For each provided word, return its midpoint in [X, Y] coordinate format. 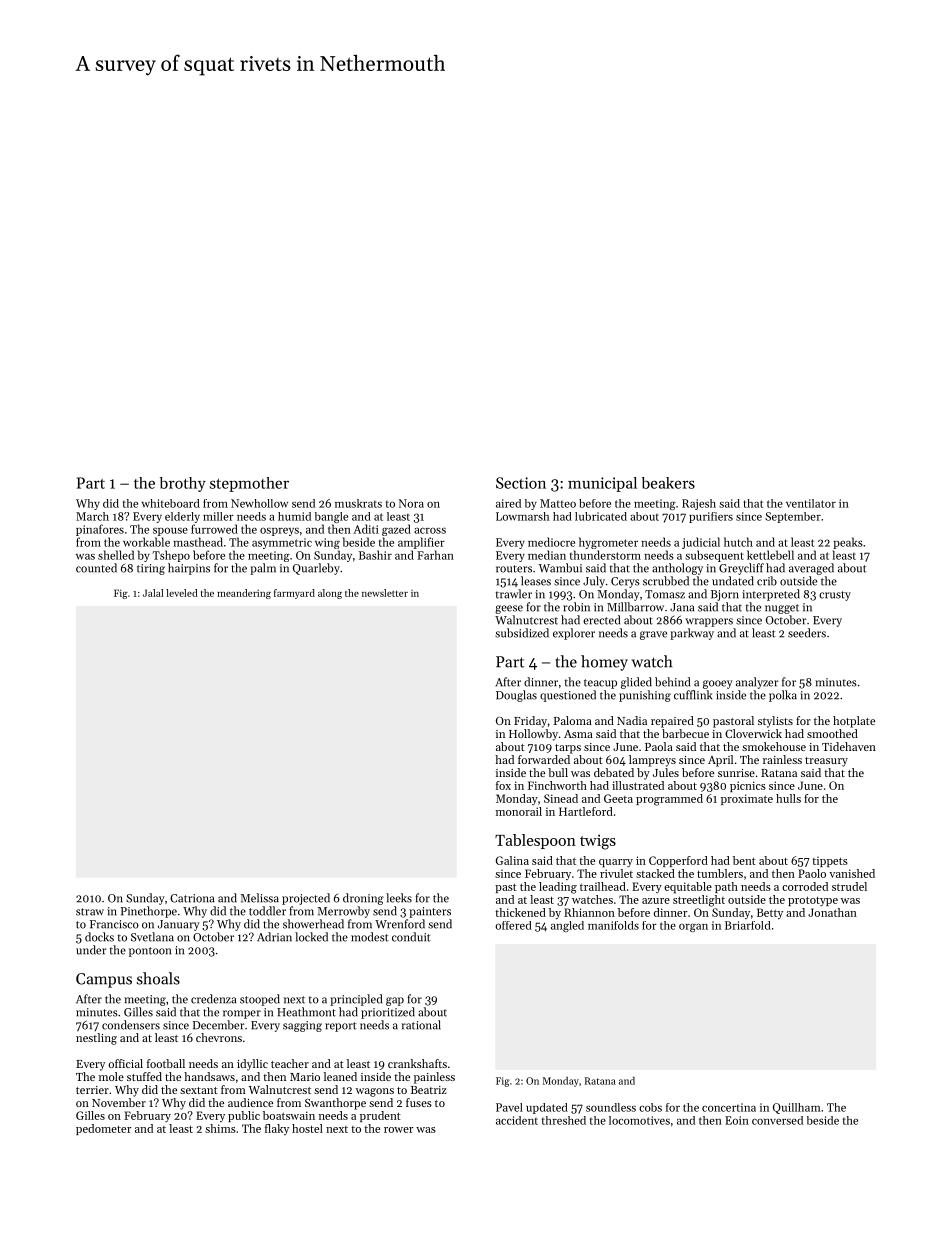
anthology [677, 569]
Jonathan [832, 912]
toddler [267, 911]
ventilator [811, 503]
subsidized [522, 633]
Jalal [153, 593]
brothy [183, 484]
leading [558, 888]
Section [521, 483]
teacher [290, 1063]
